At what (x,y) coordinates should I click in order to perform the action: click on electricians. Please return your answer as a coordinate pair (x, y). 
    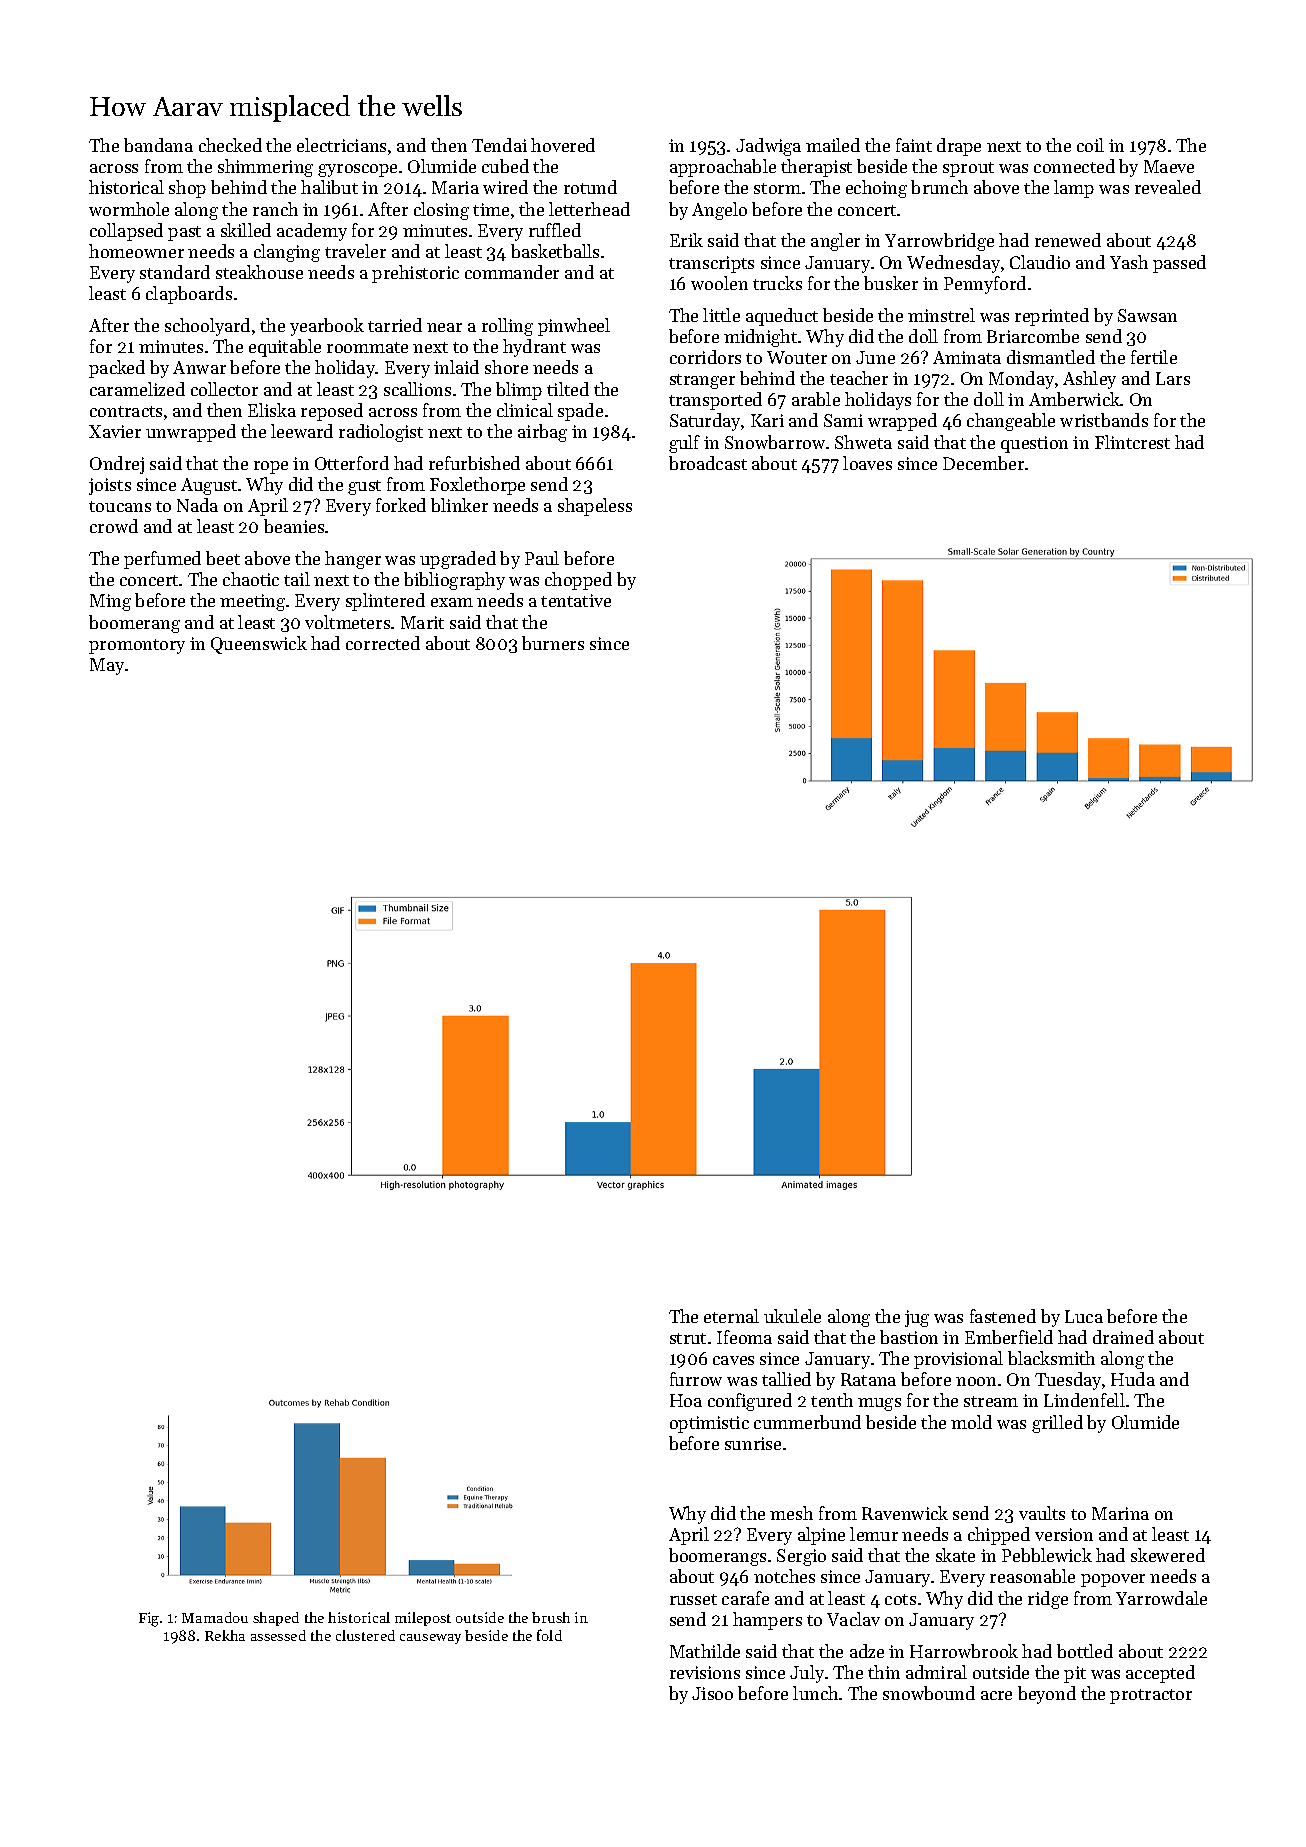
    Looking at the image, I should click on (341, 145).
